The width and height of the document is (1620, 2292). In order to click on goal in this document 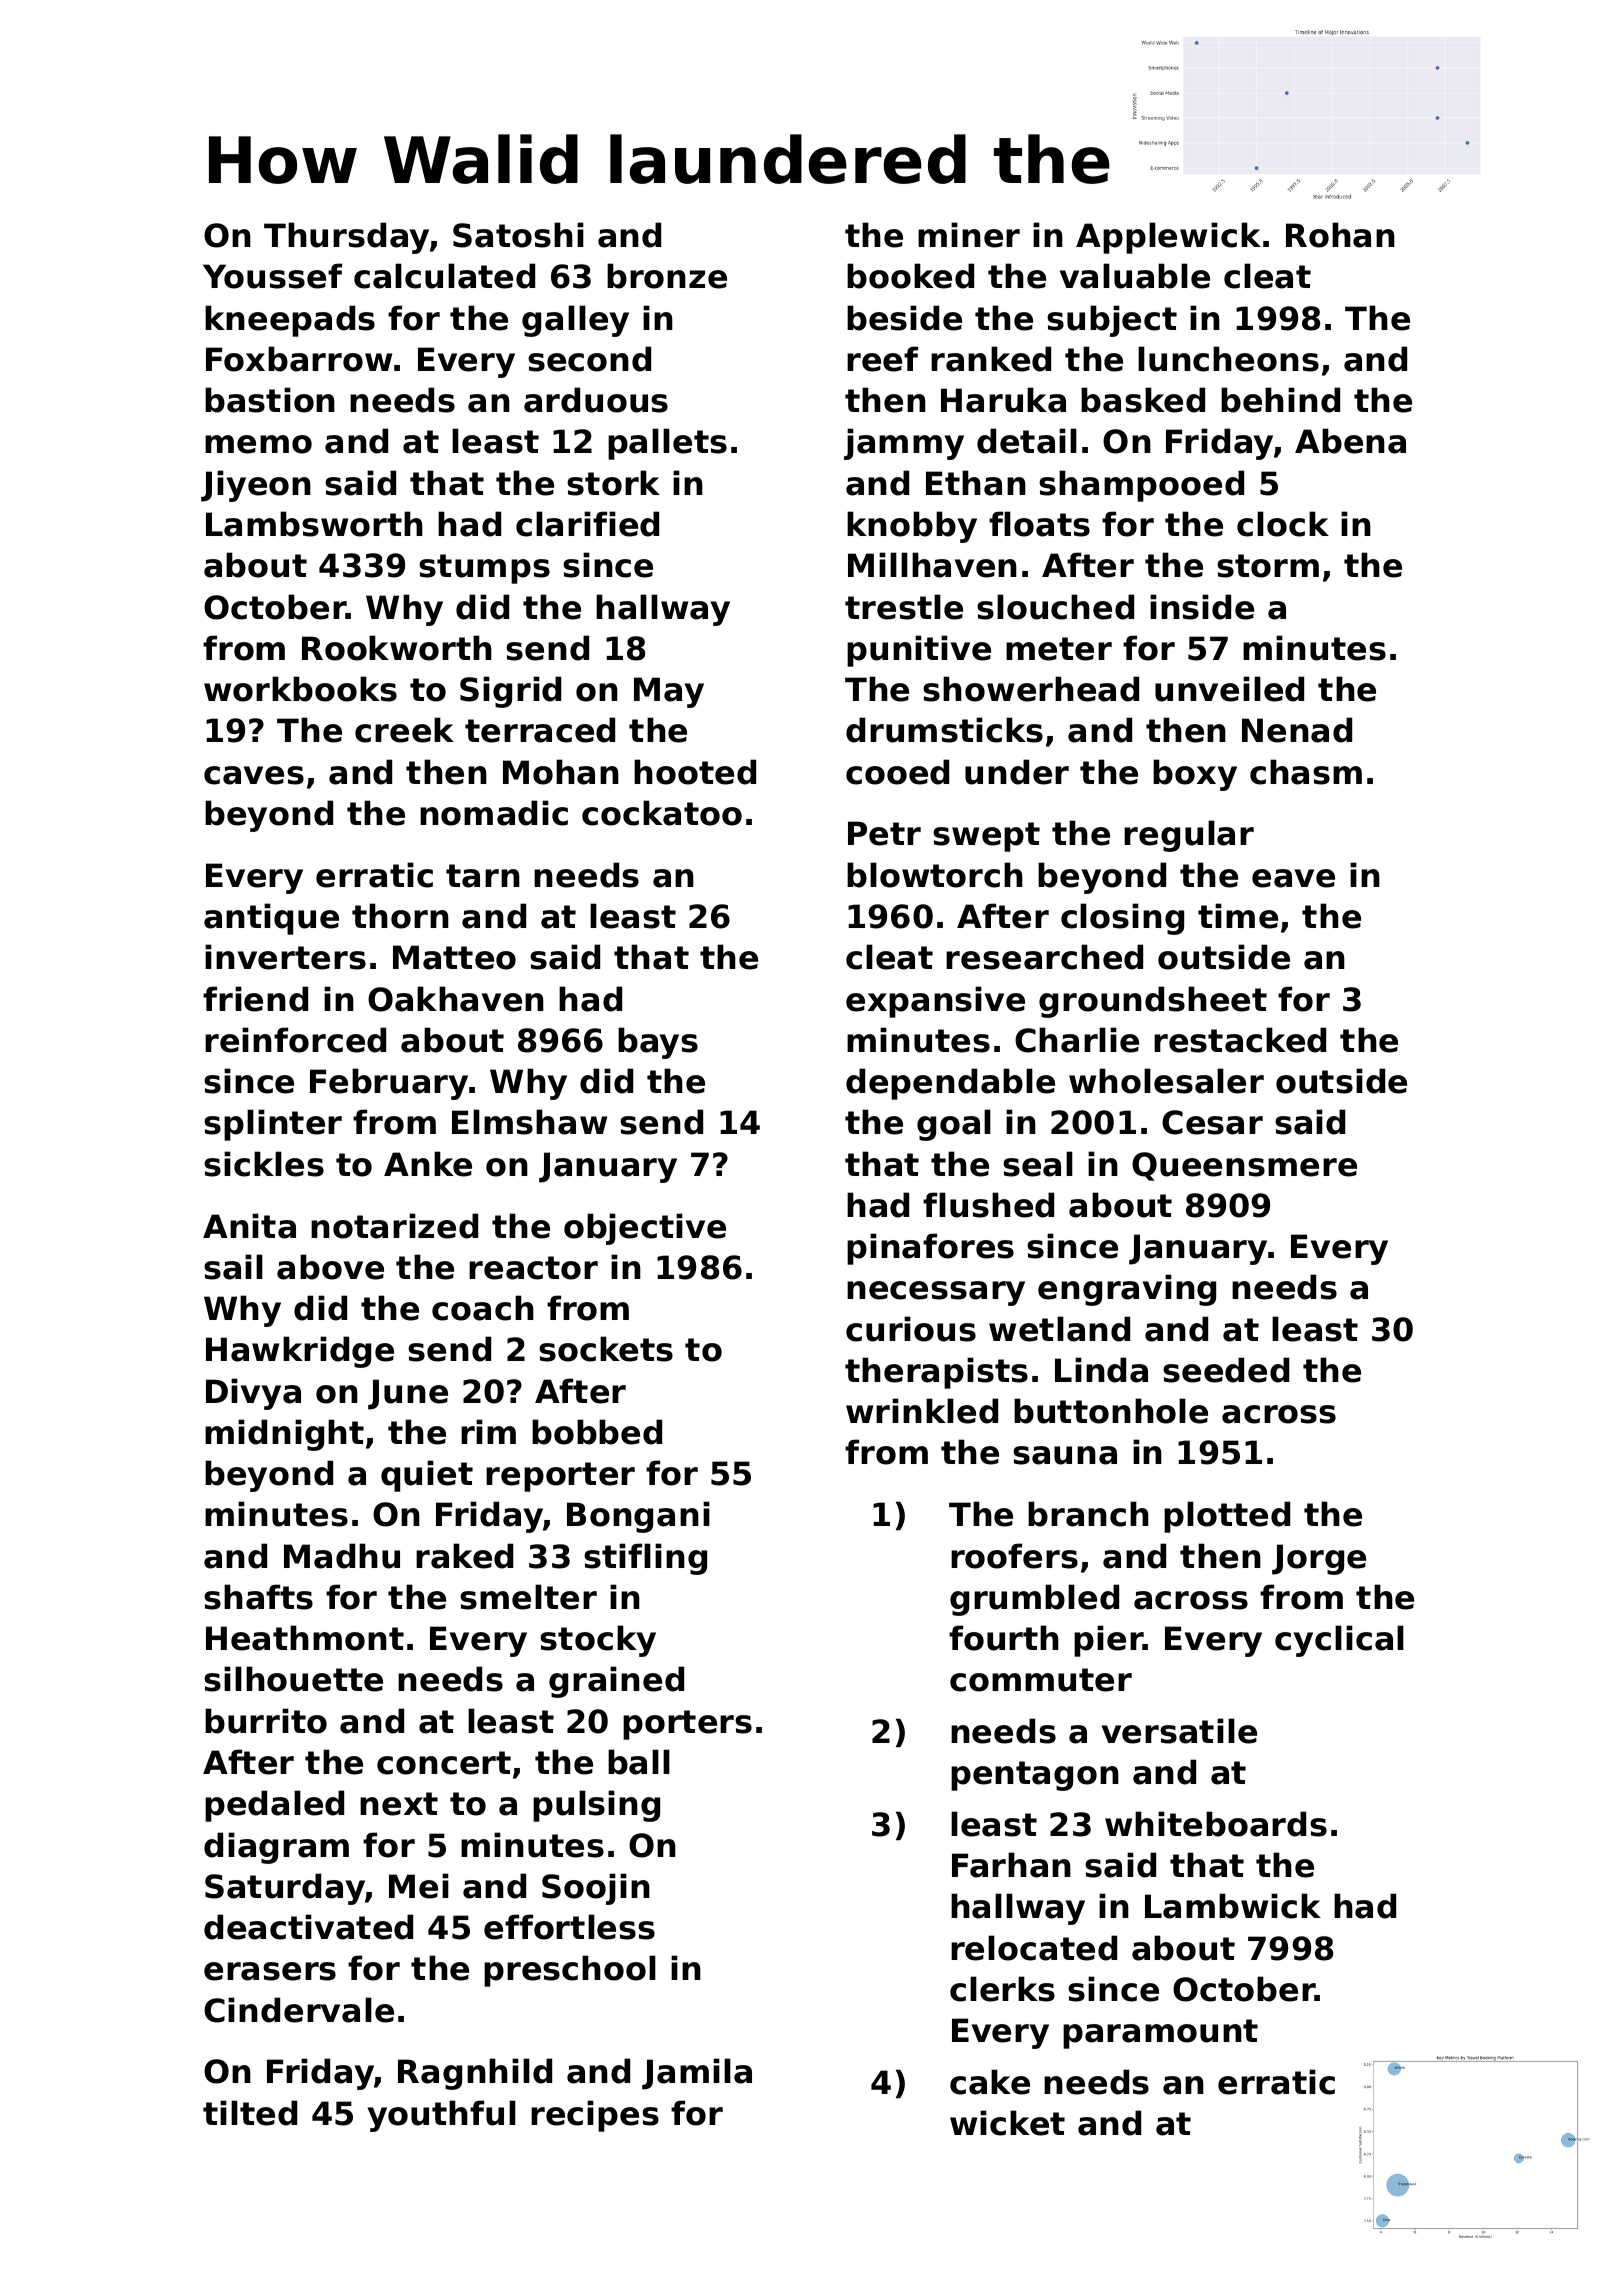, I will do `click(954, 1125)`.
